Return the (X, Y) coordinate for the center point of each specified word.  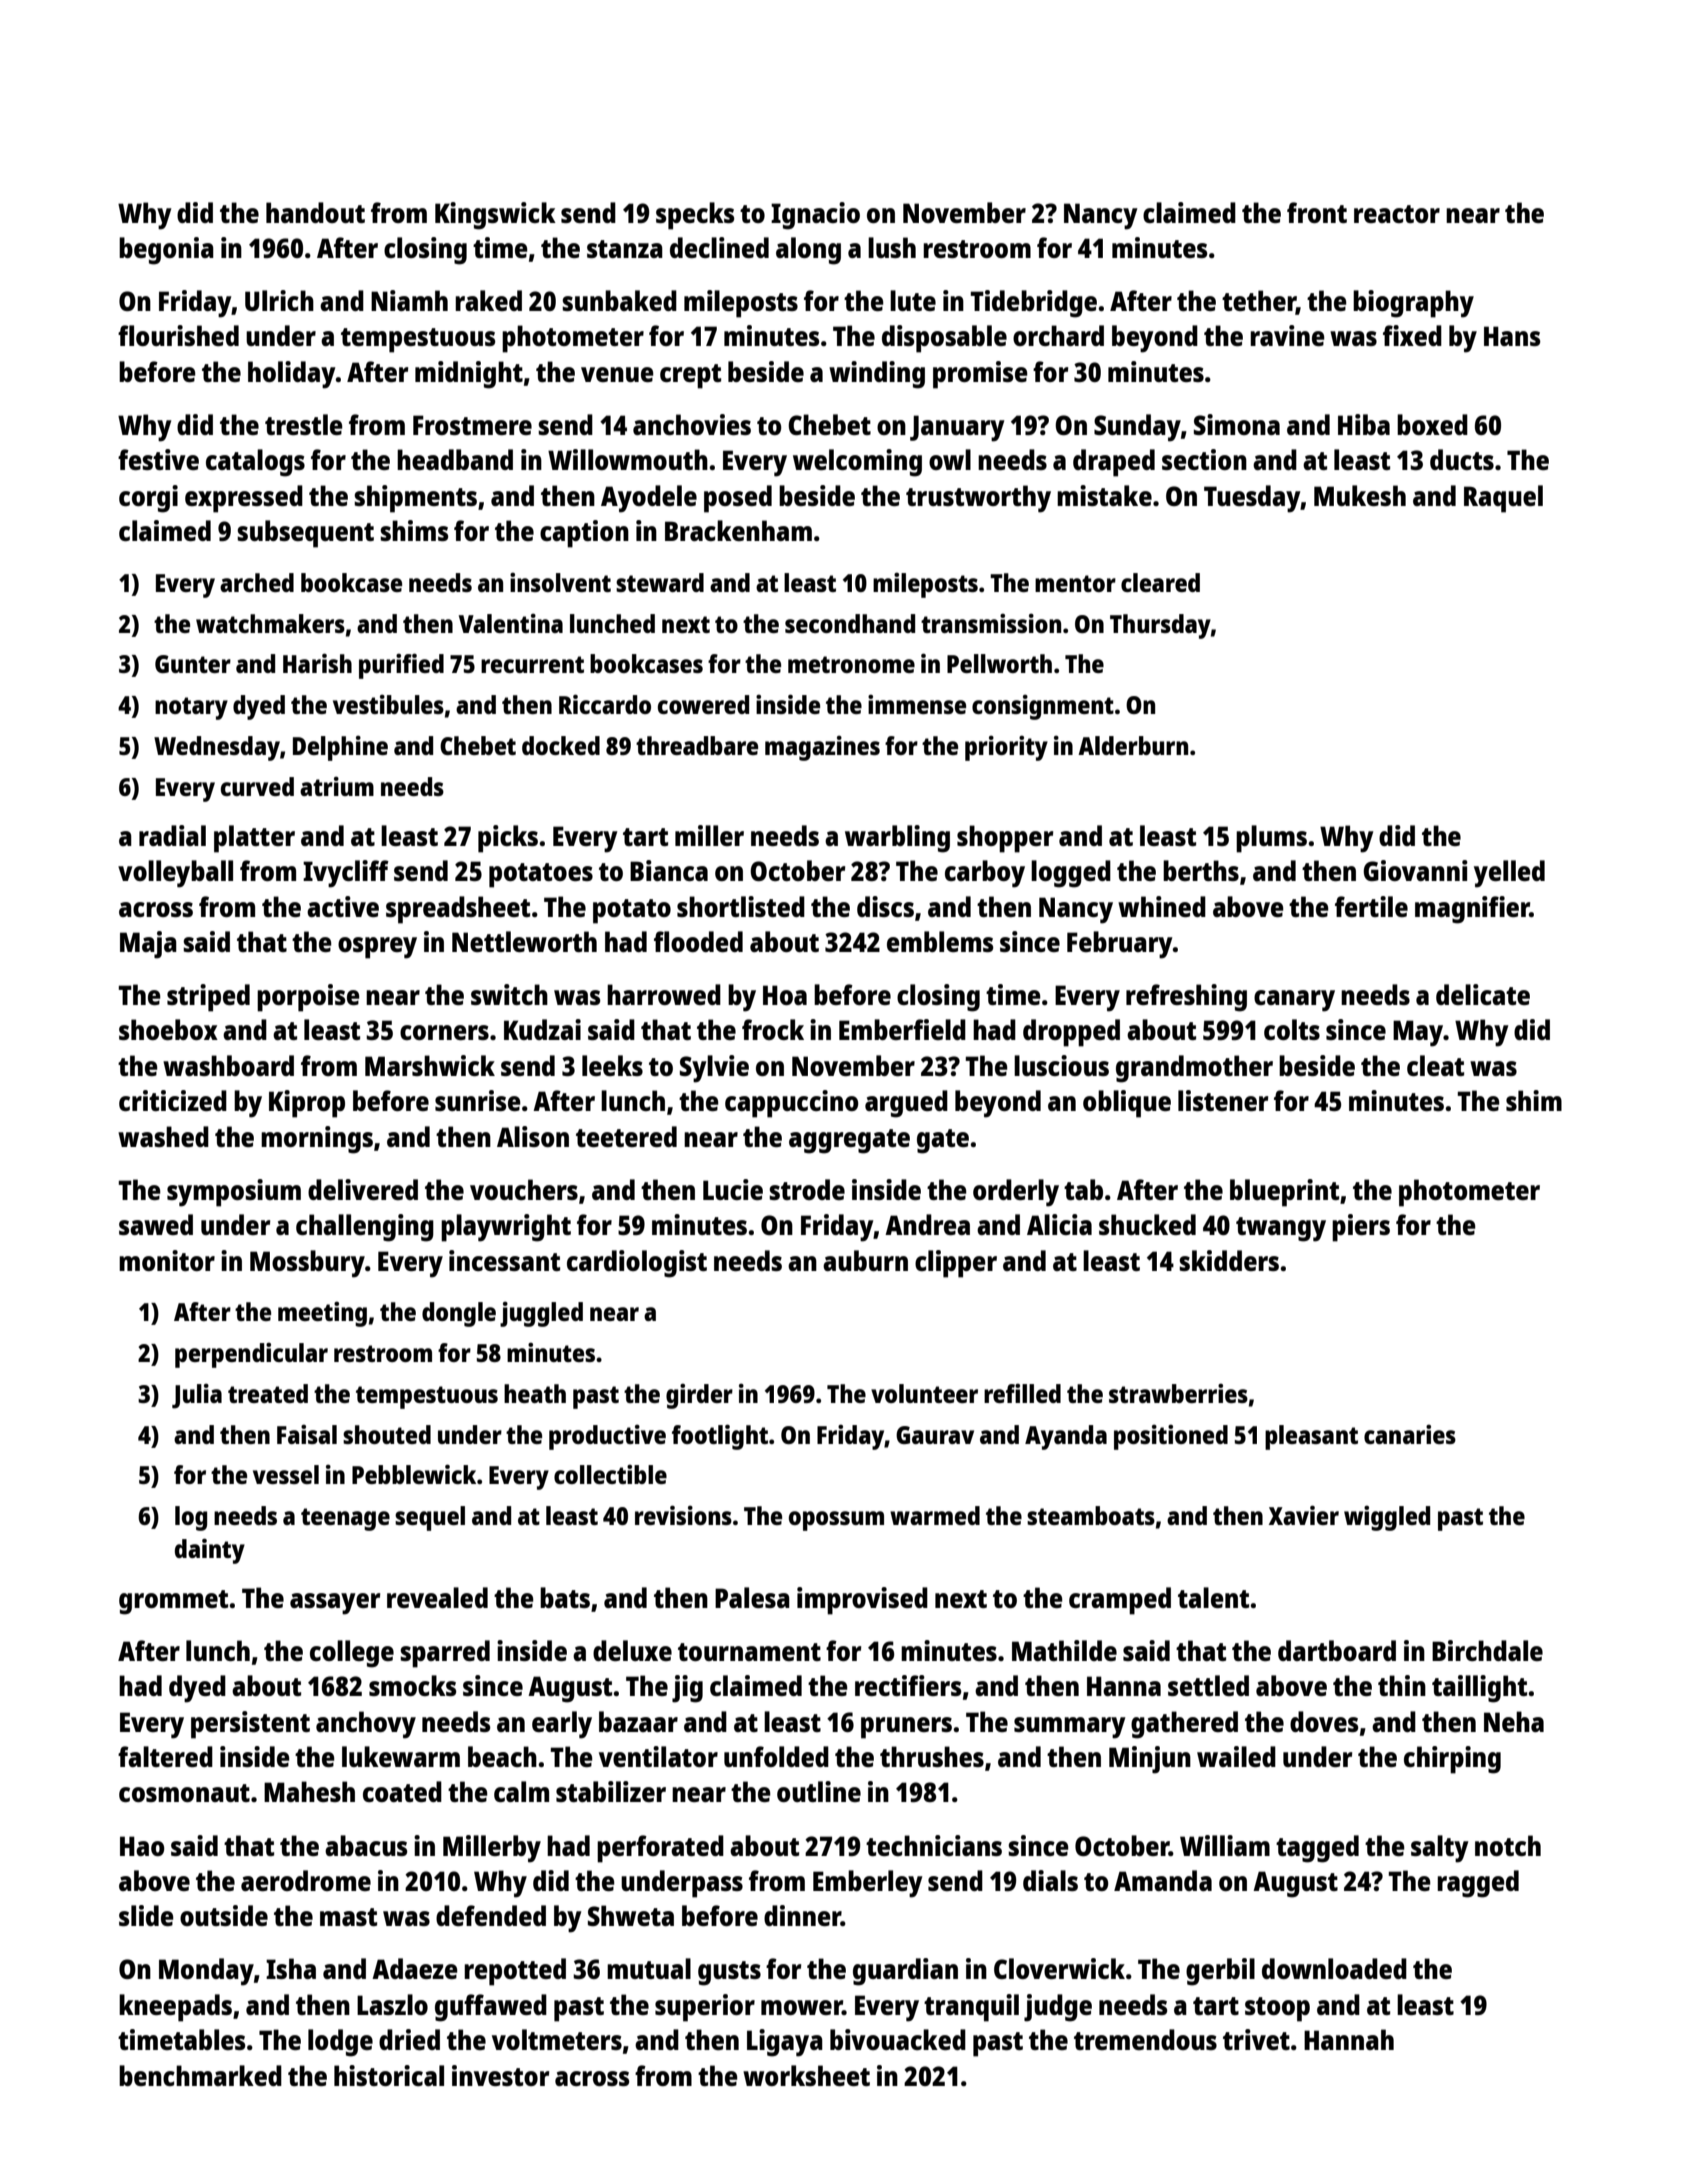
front (1317, 212)
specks (695, 216)
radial (172, 835)
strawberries (1178, 1393)
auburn (865, 1260)
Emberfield (902, 1029)
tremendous (1145, 2039)
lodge (340, 2043)
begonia (166, 251)
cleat (1435, 1065)
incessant (504, 1260)
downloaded (1334, 1968)
